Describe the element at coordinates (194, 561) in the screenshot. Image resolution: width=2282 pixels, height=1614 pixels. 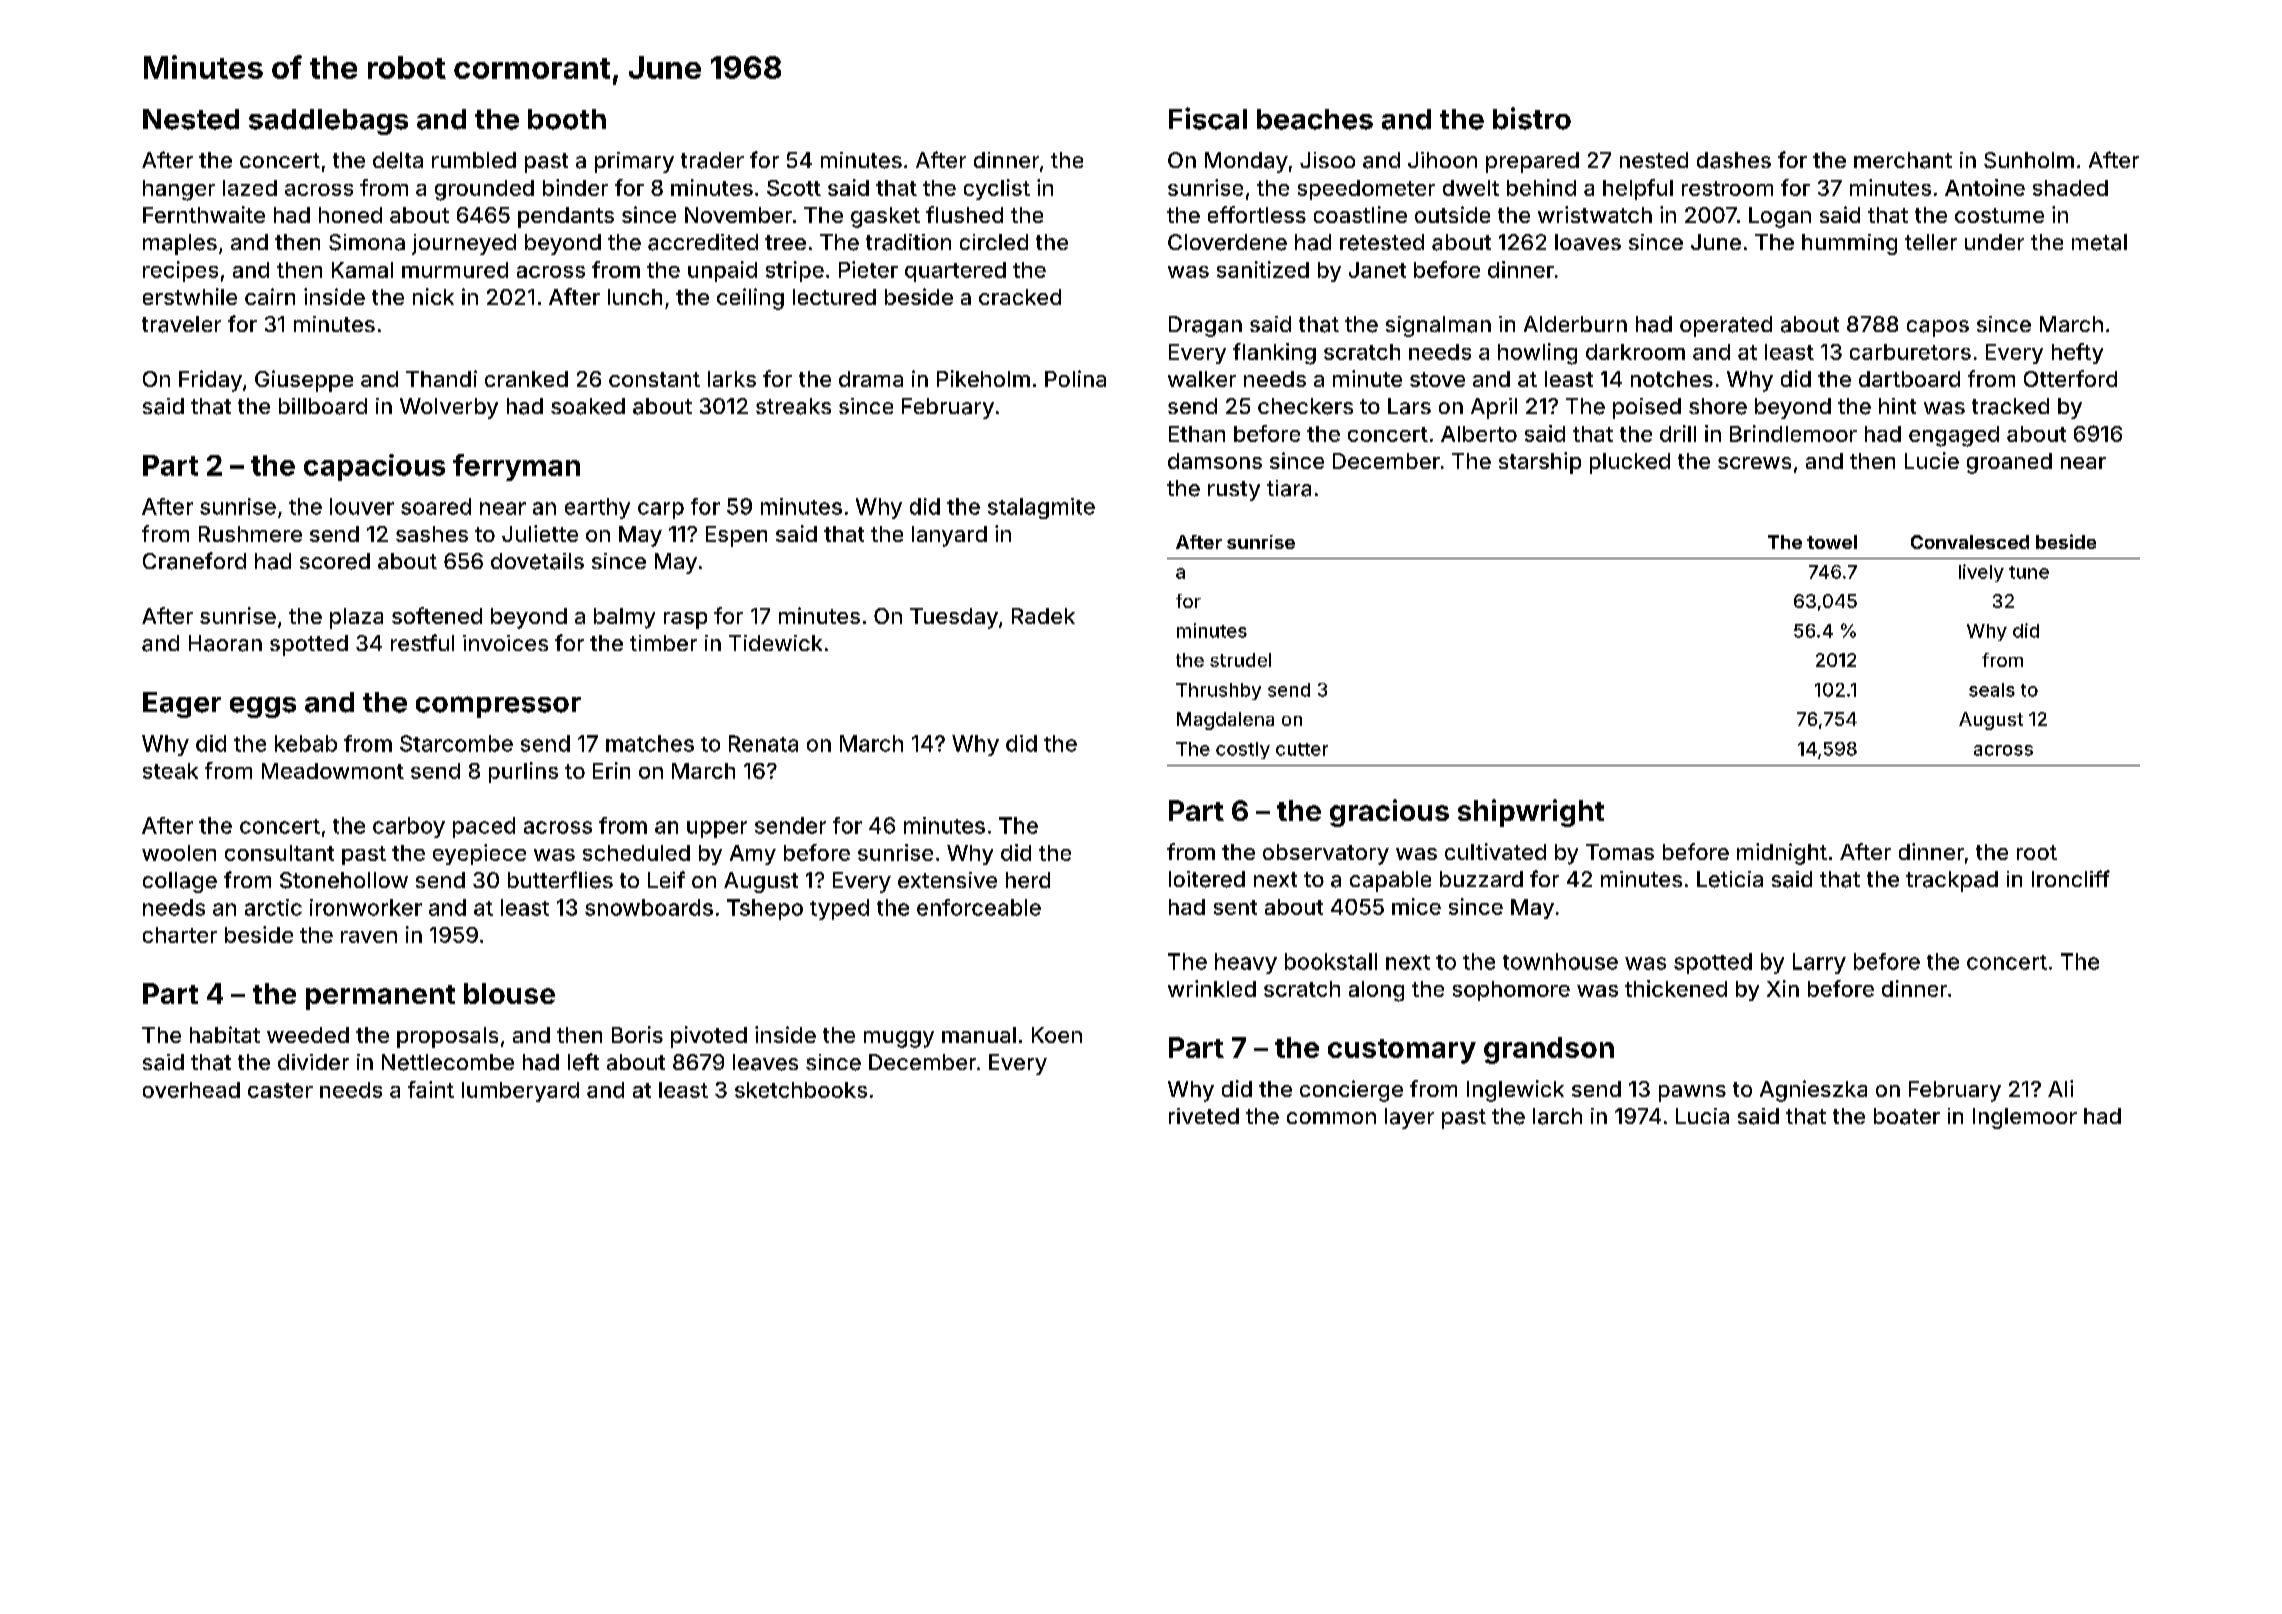
I see `Craneford` at that location.
